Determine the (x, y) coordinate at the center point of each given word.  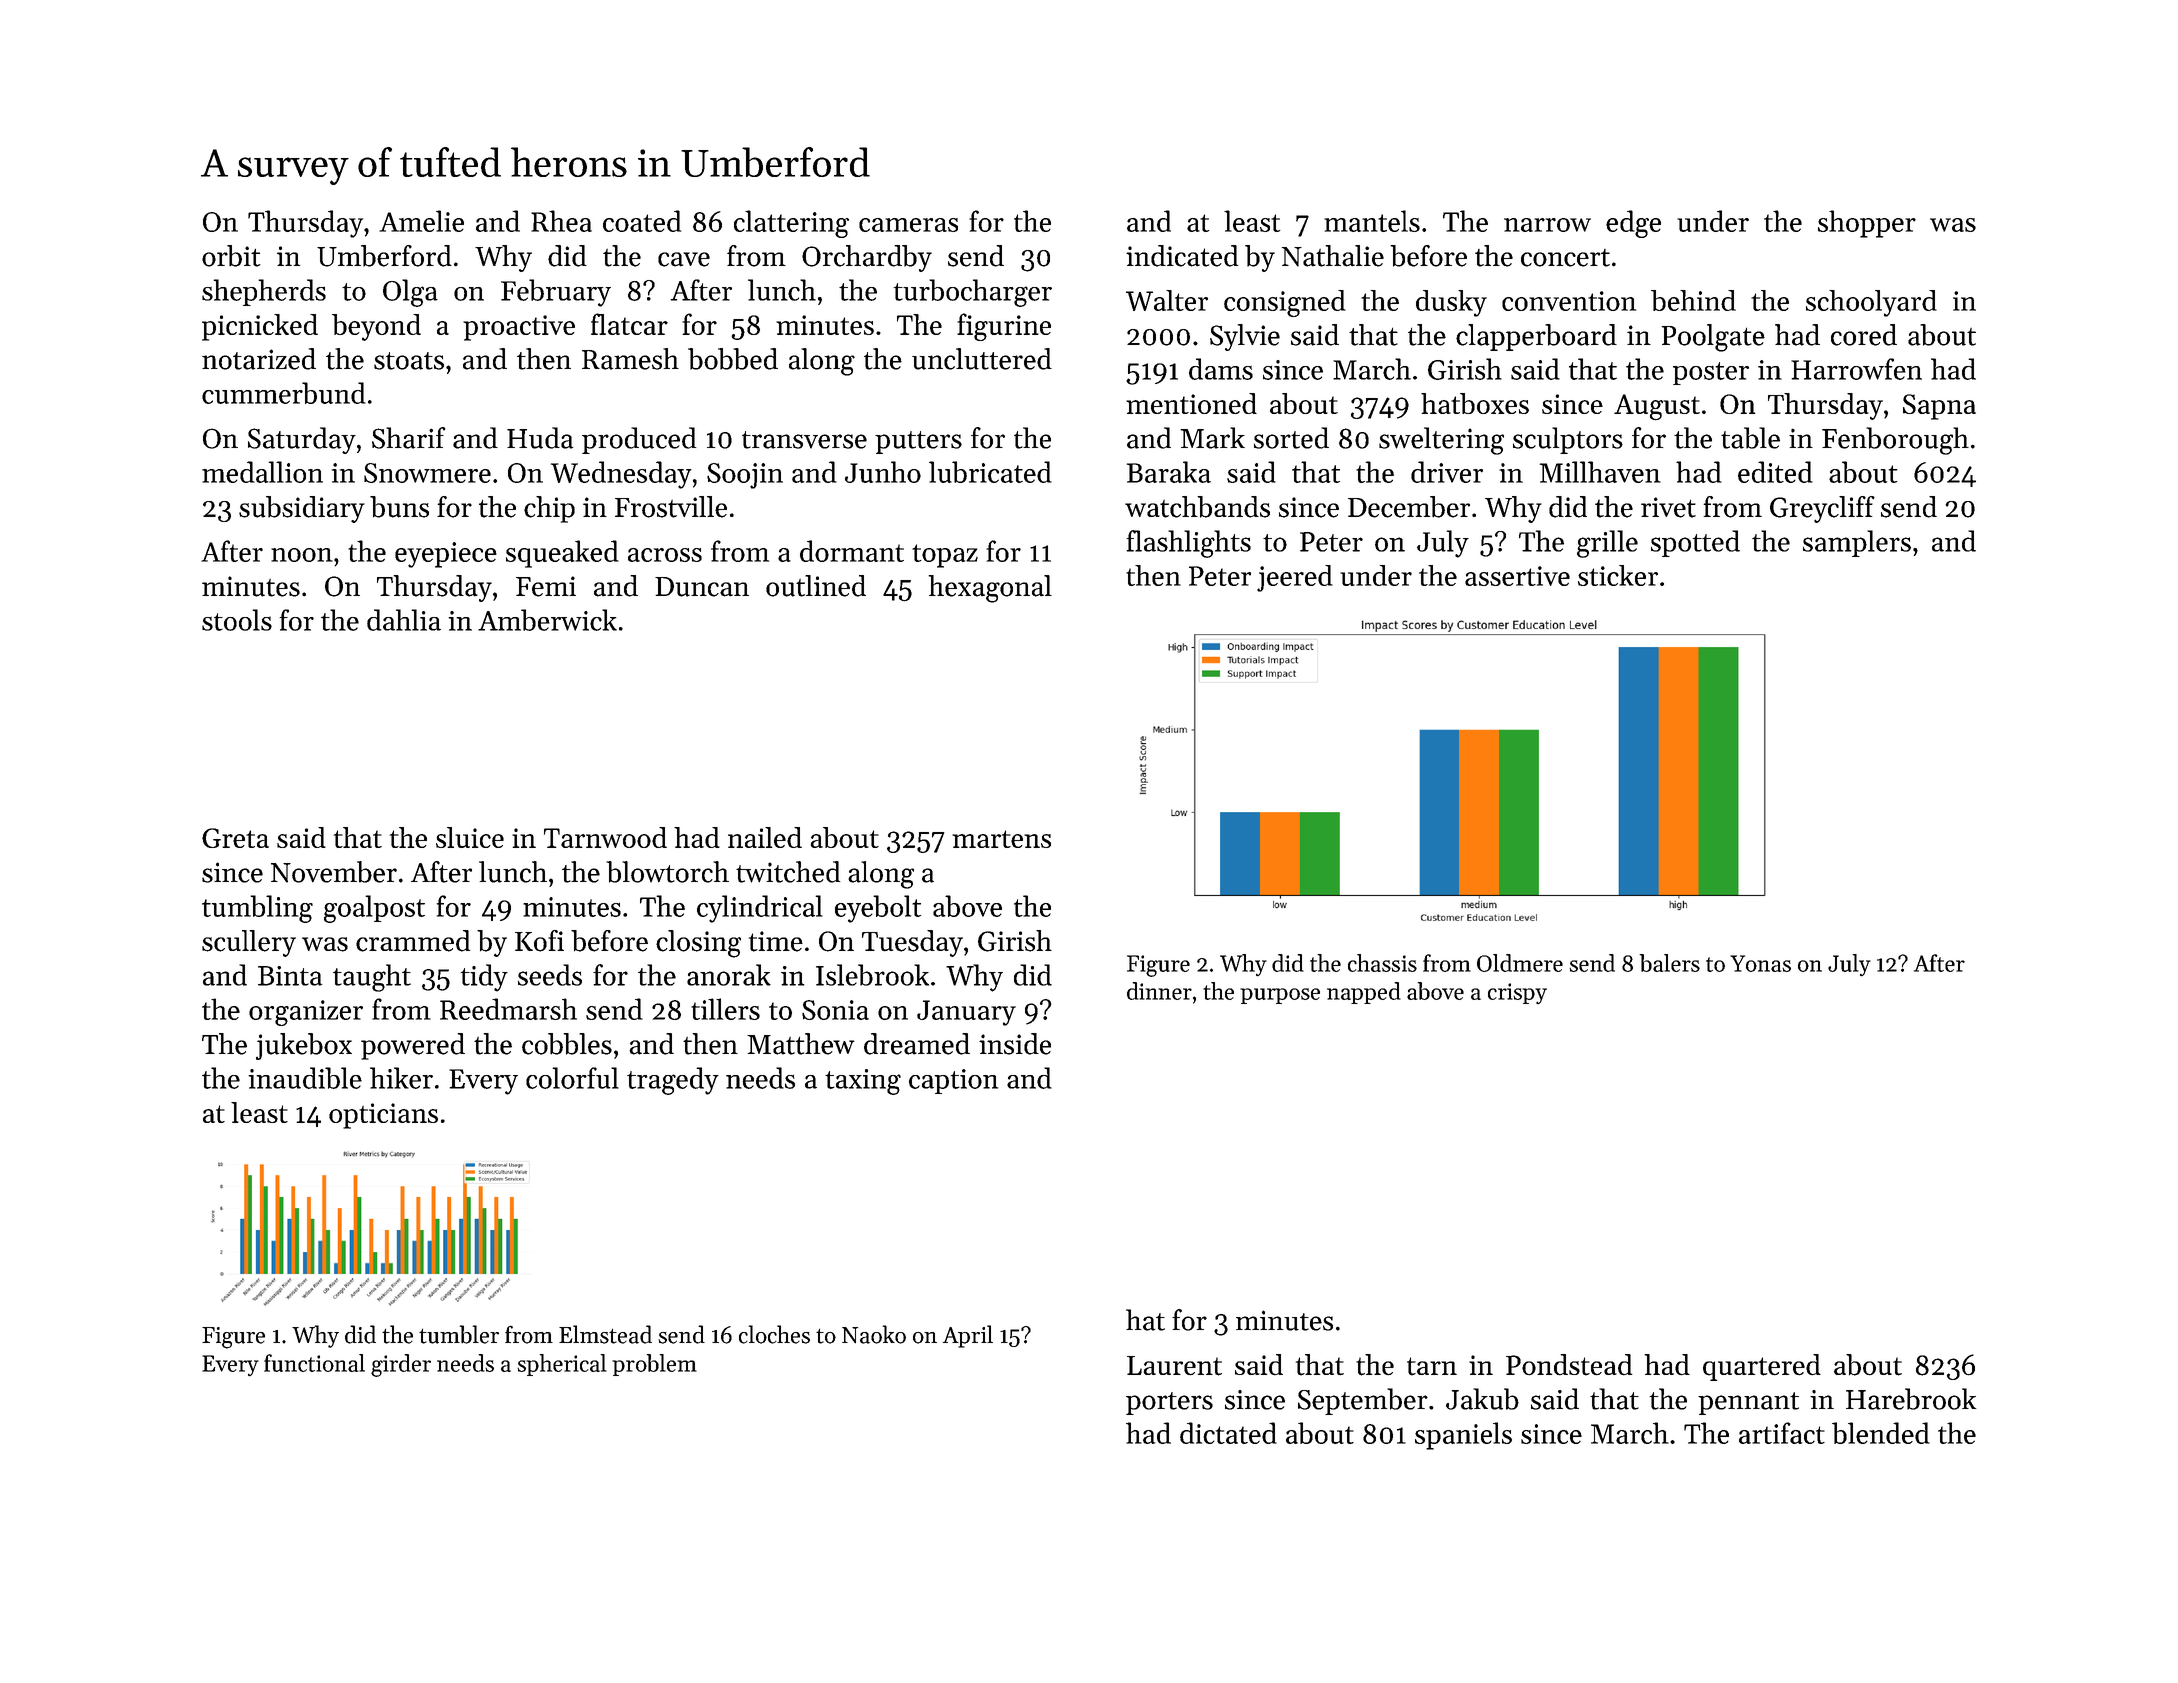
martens (1001, 839)
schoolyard (1871, 303)
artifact (1782, 1433)
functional (314, 1363)
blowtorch (667, 872)
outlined (816, 586)
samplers (1857, 543)
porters (1169, 1403)
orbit (231, 256)
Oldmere (1520, 963)
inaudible (305, 1078)
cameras (908, 225)
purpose (1280, 996)
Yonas (1760, 963)
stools (237, 620)
